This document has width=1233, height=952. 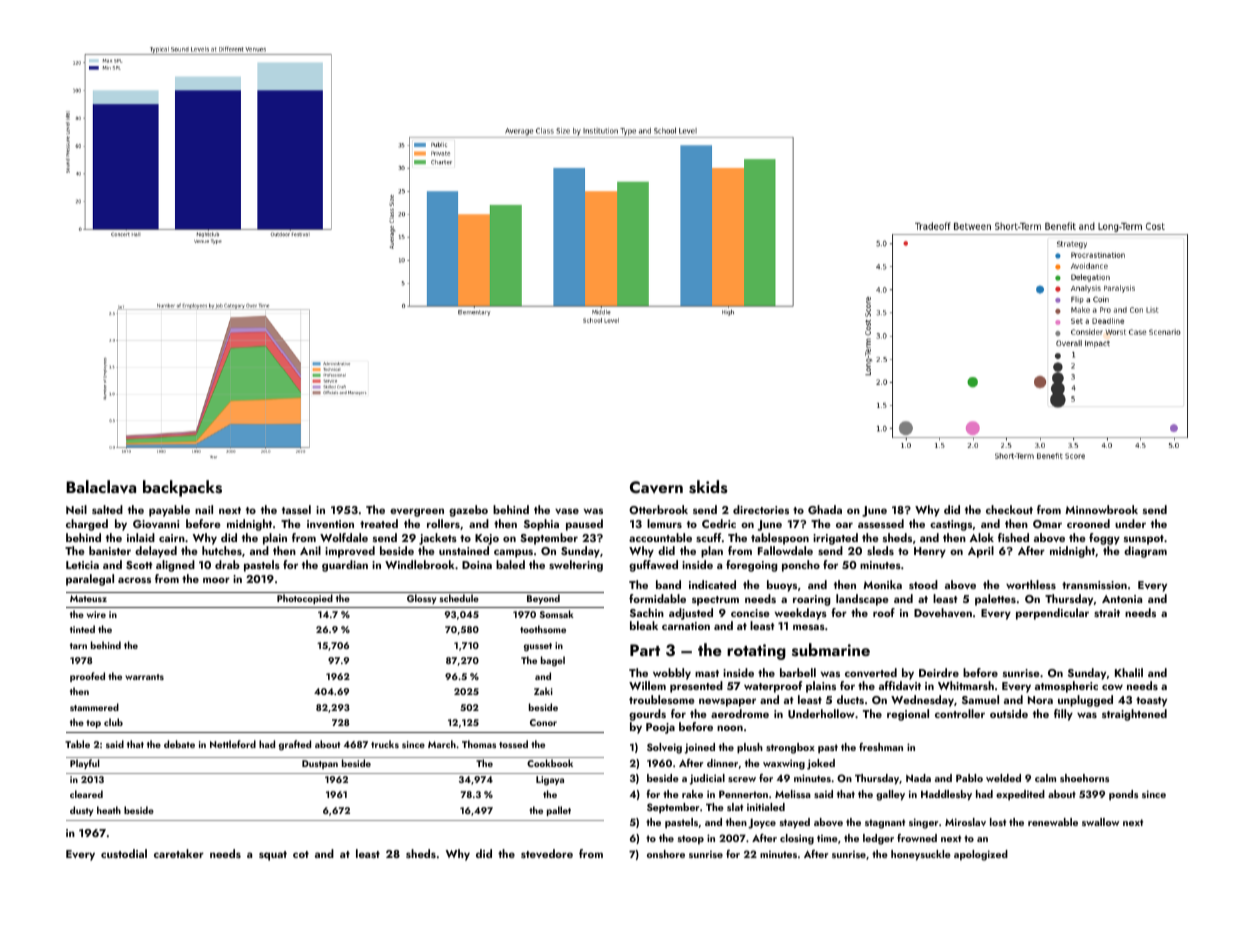 I want to click on rake, so click(x=692, y=794).
